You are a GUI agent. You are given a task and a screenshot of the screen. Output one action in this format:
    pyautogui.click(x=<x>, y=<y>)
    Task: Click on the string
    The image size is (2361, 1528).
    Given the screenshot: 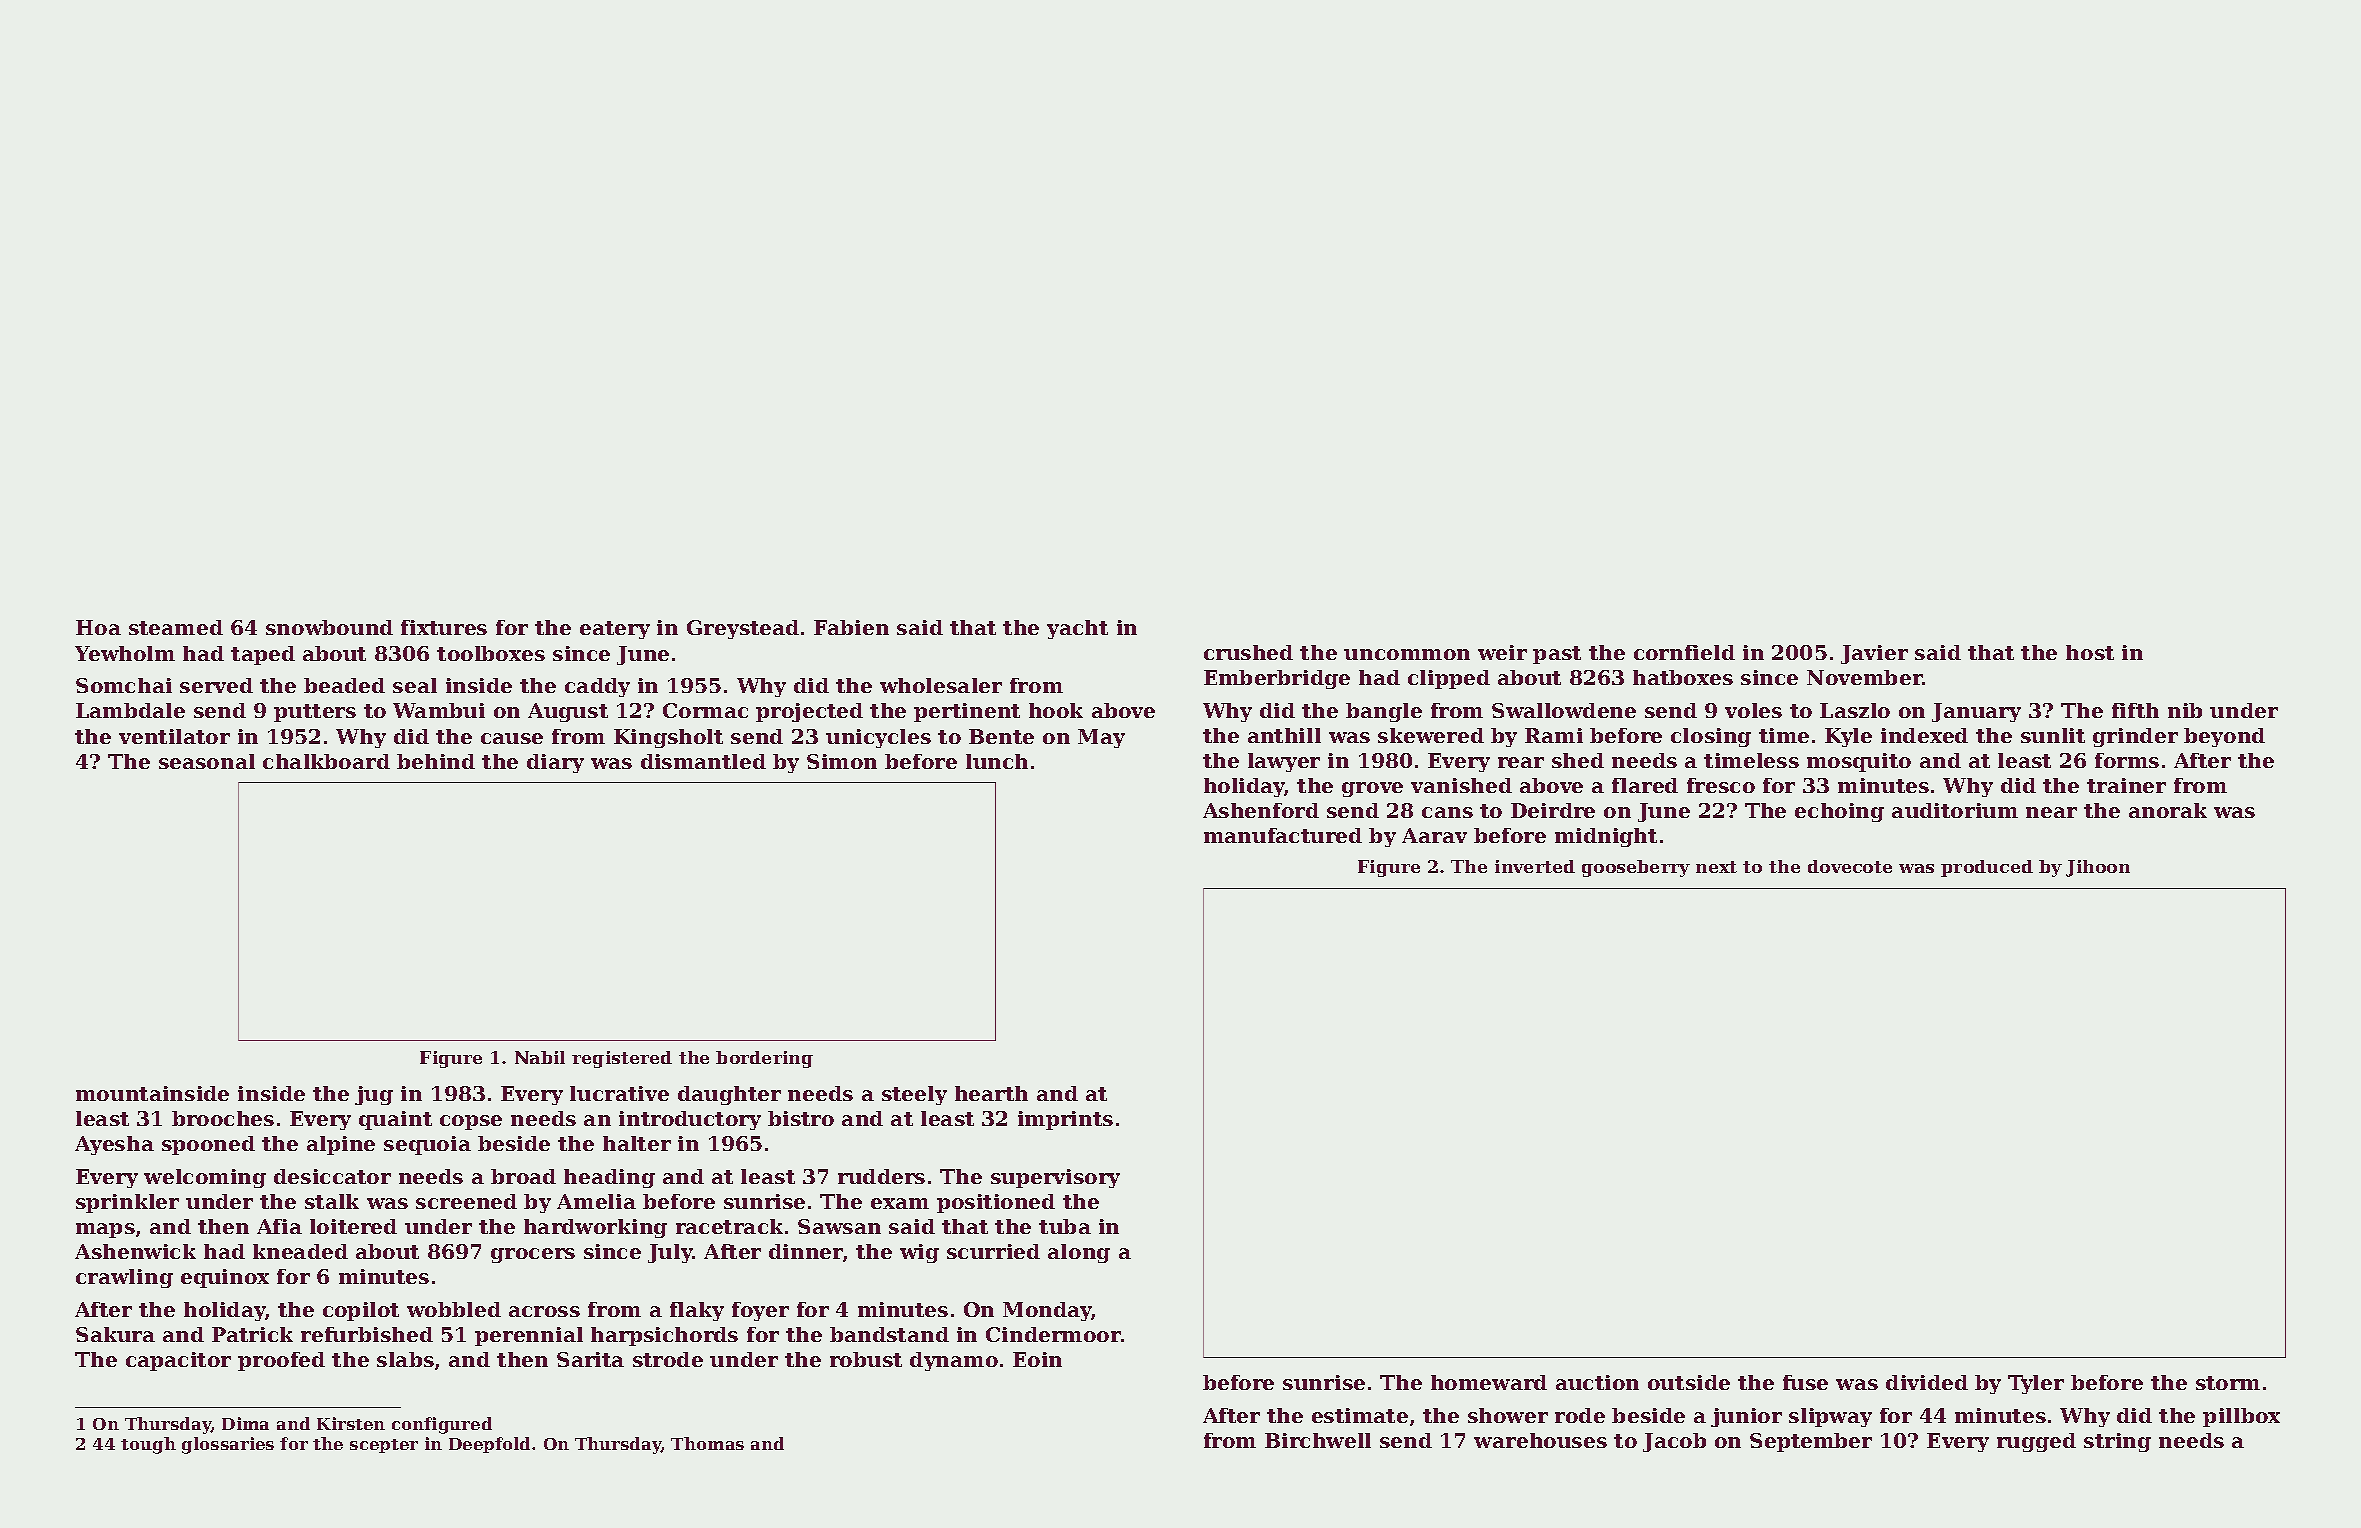 What is the action you would take?
    pyautogui.click(x=2117, y=1442)
